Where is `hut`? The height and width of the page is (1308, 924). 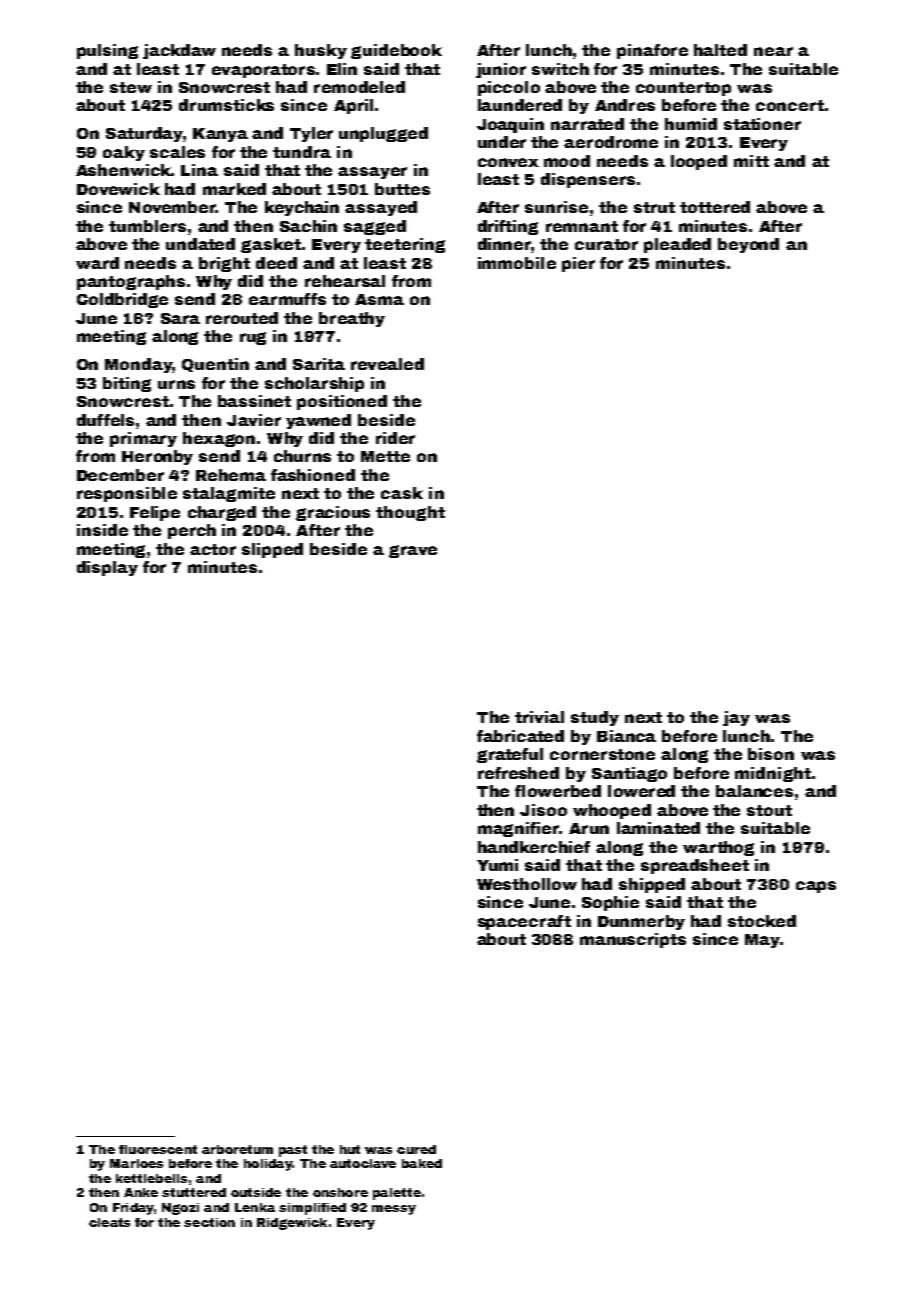
hut is located at coordinates (350, 1149).
